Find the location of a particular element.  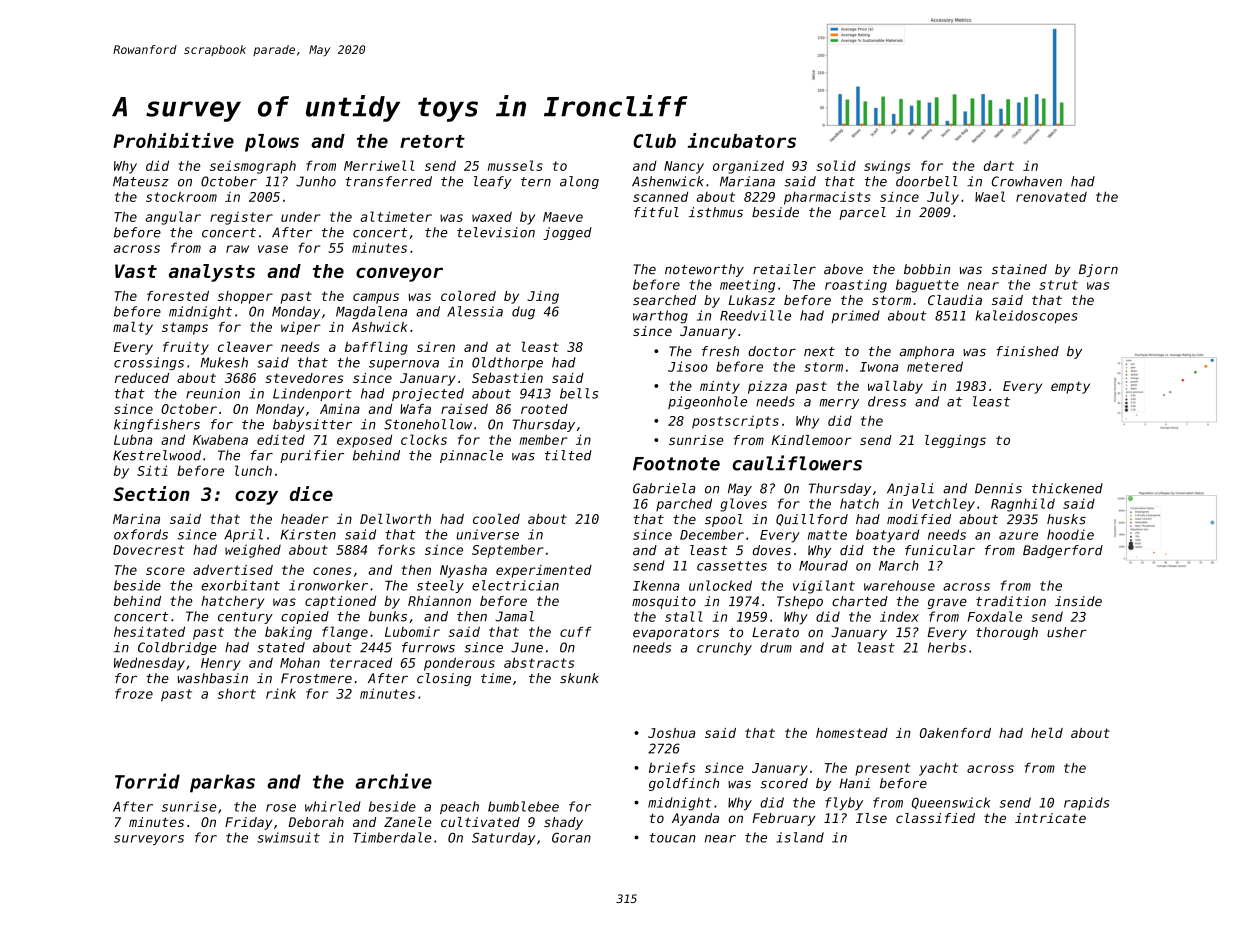

whirled is located at coordinates (333, 806).
